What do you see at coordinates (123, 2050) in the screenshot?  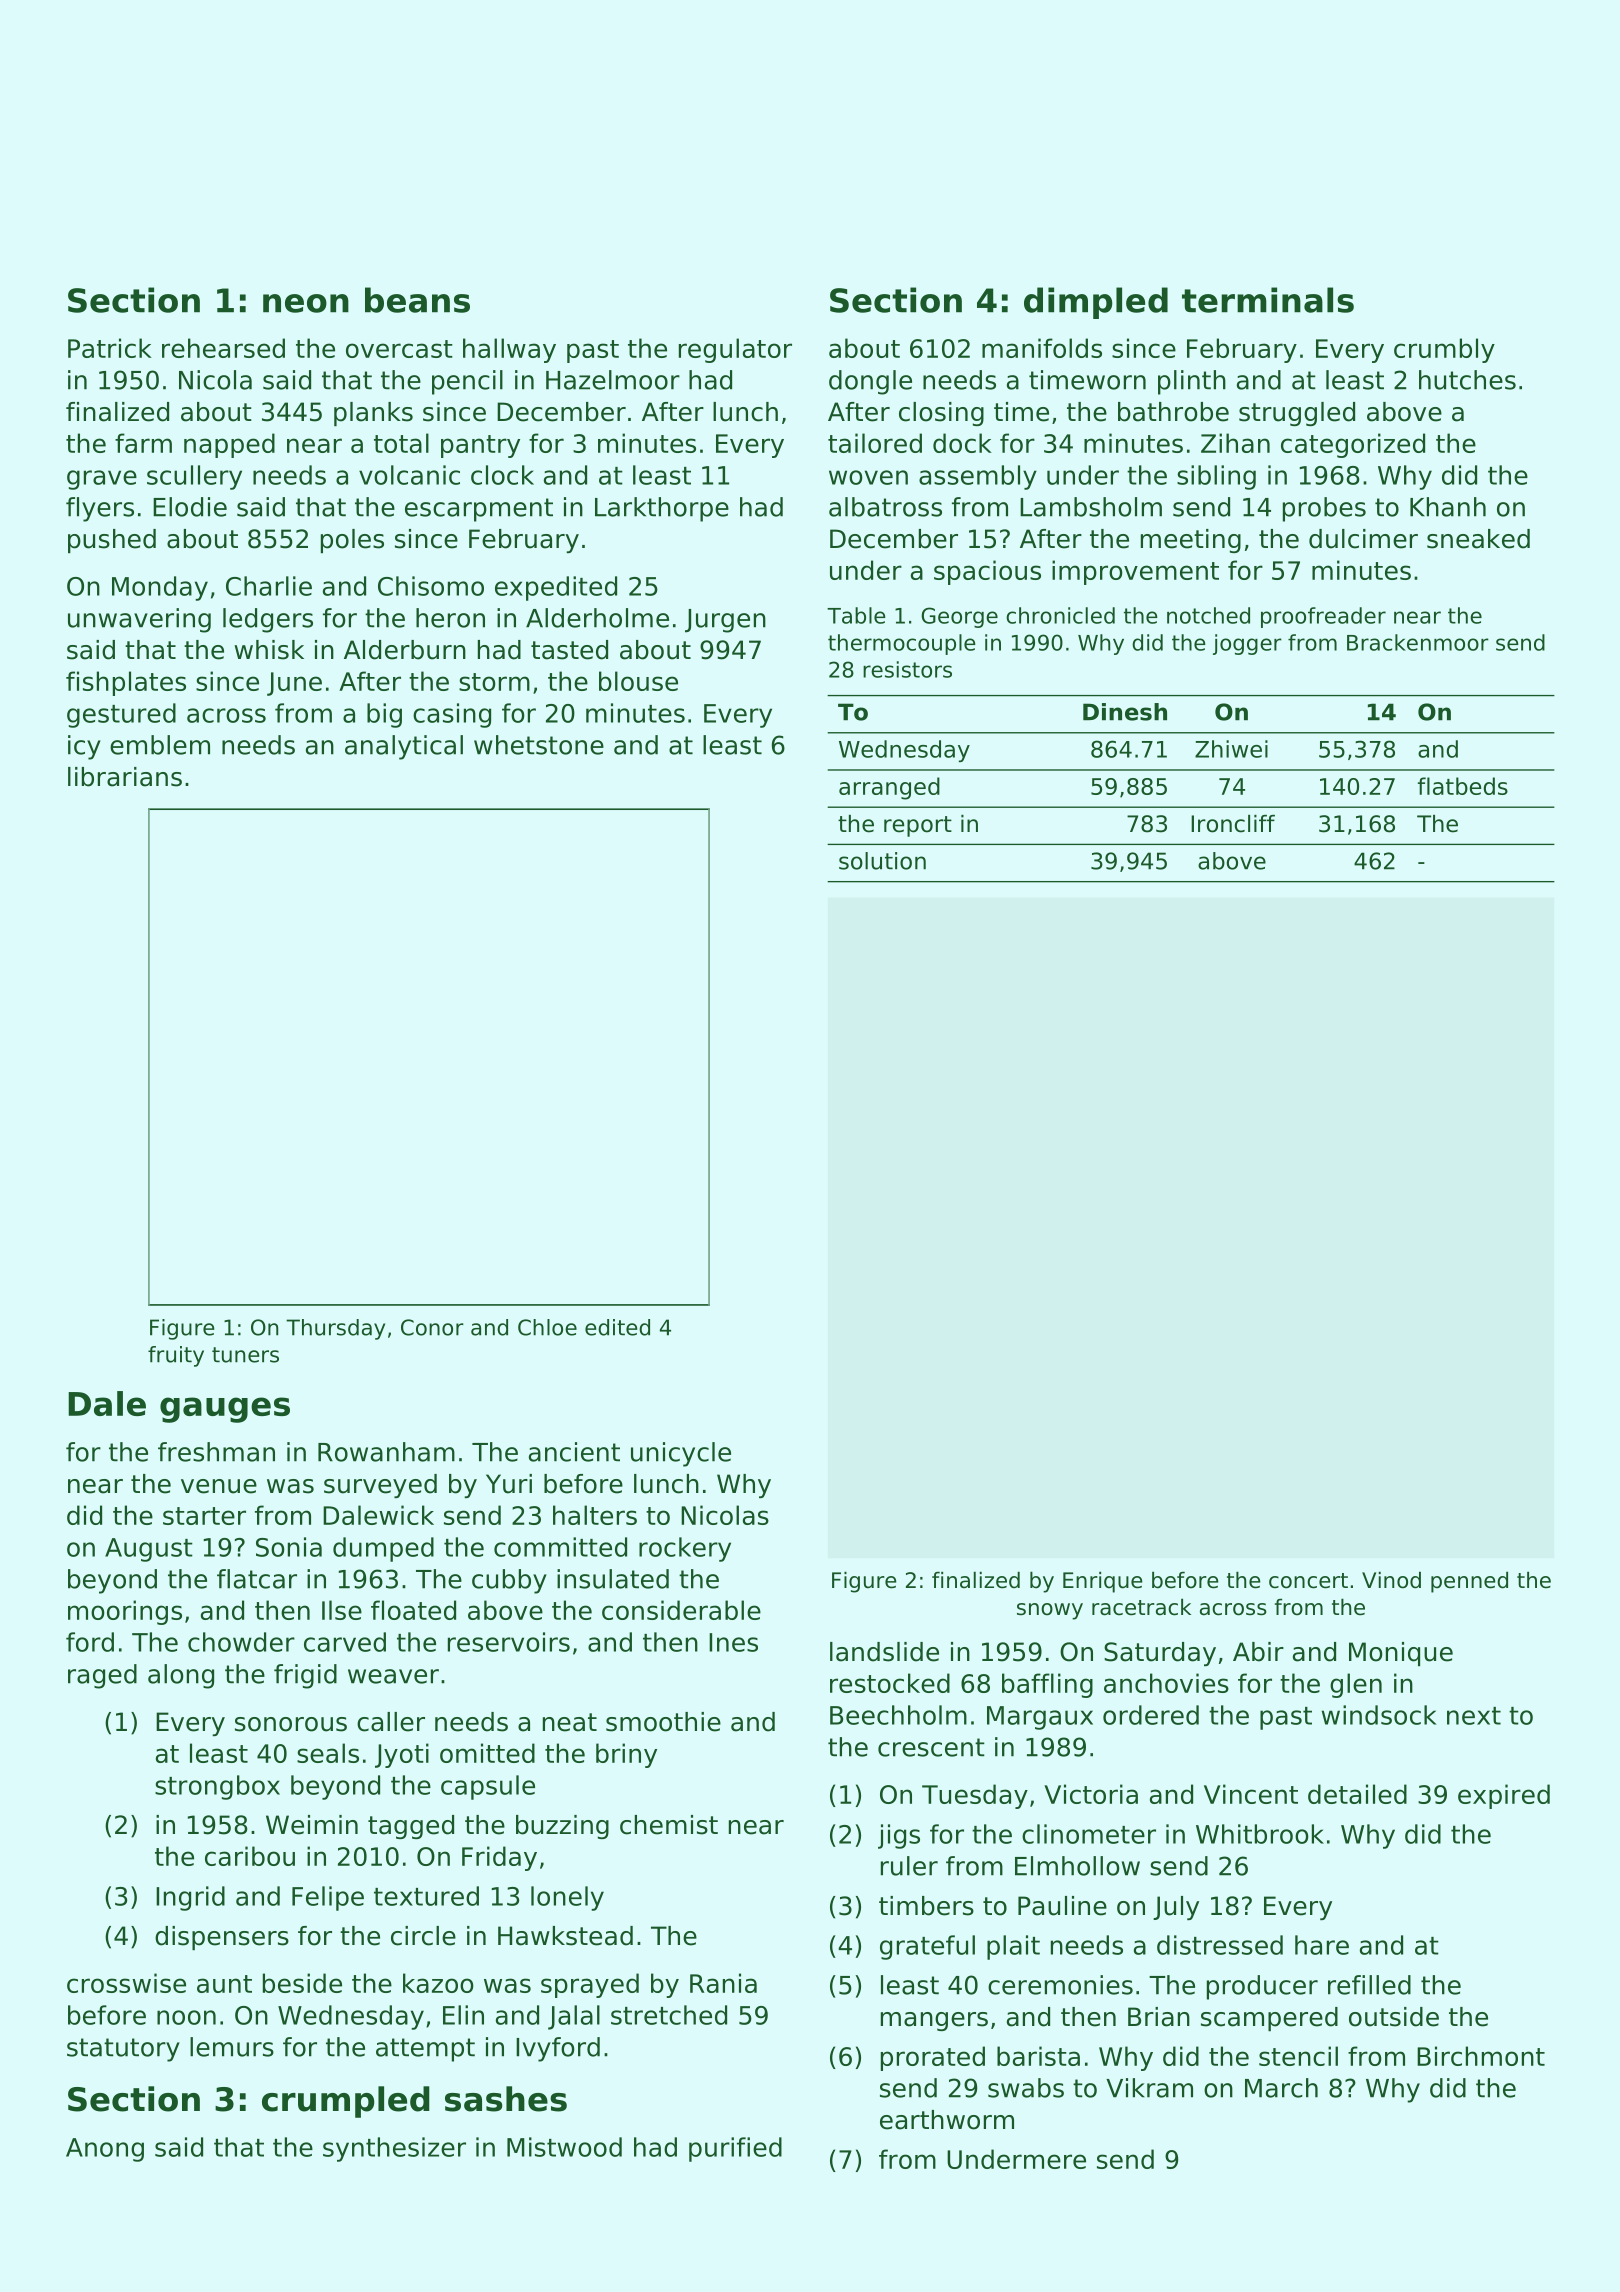 I see `statutory` at bounding box center [123, 2050].
